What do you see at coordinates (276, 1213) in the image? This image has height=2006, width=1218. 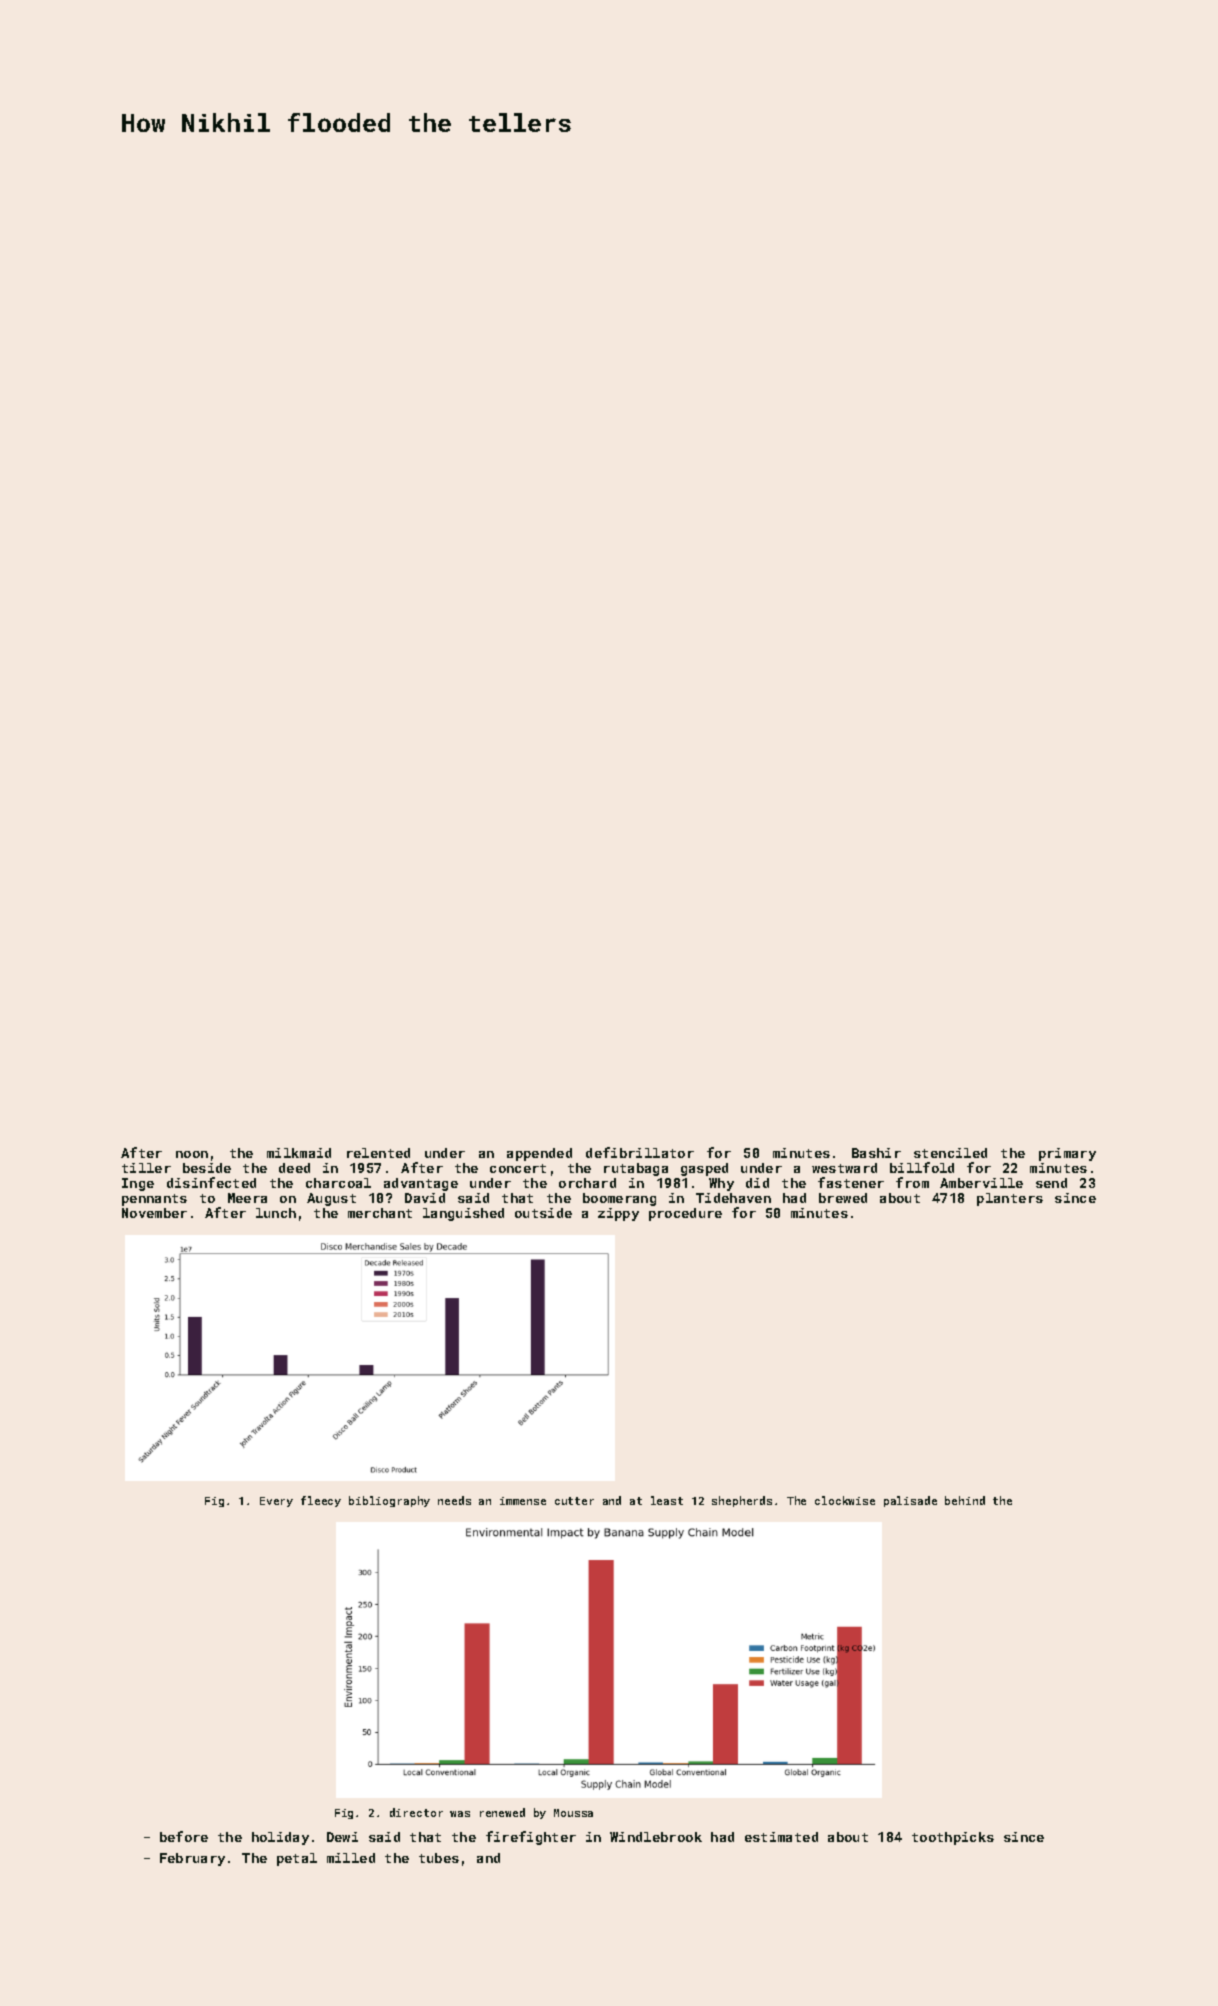 I see `lunch` at bounding box center [276, 1213].
